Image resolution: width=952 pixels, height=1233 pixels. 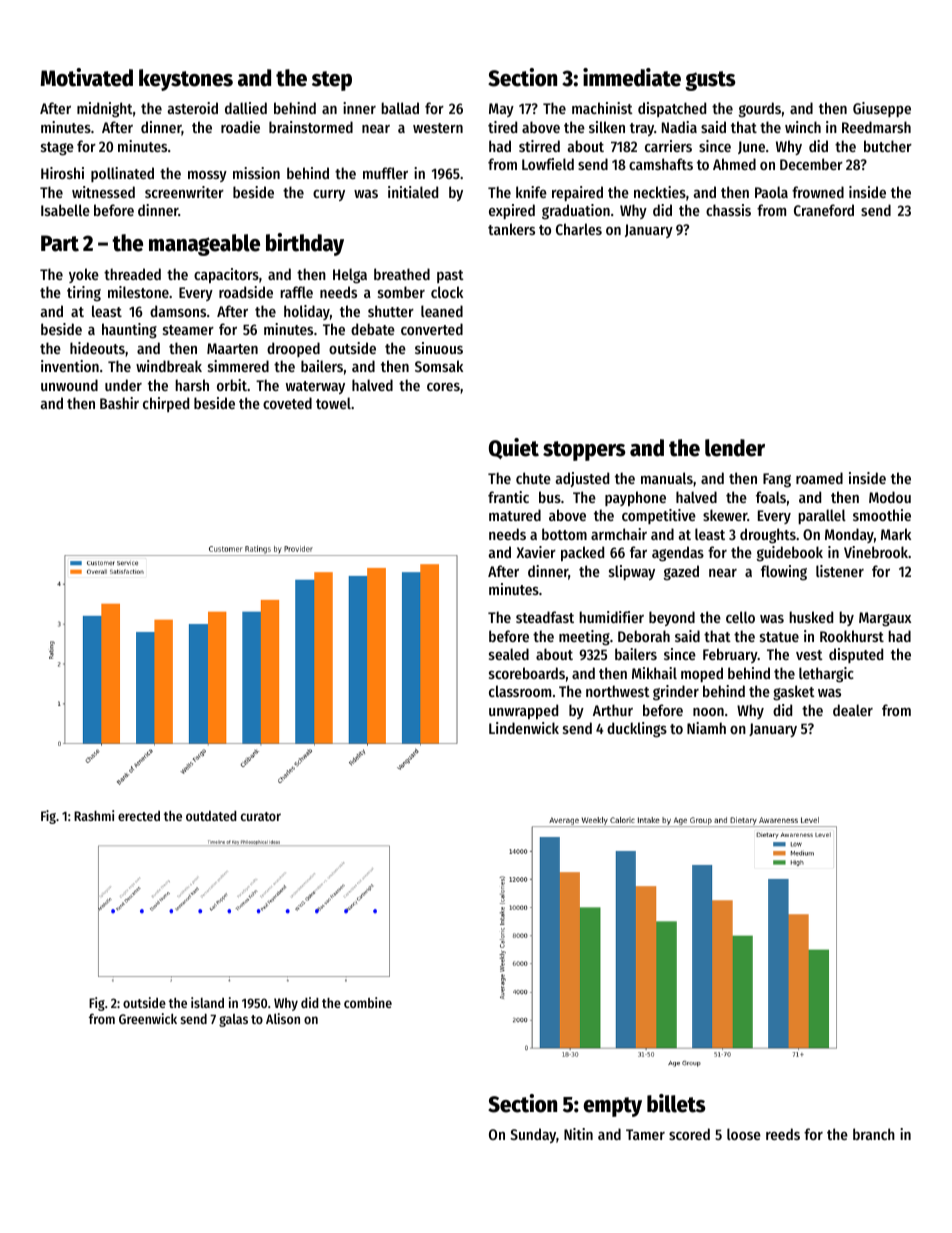 I want to click on unwound, so click(x=69, y=385).
